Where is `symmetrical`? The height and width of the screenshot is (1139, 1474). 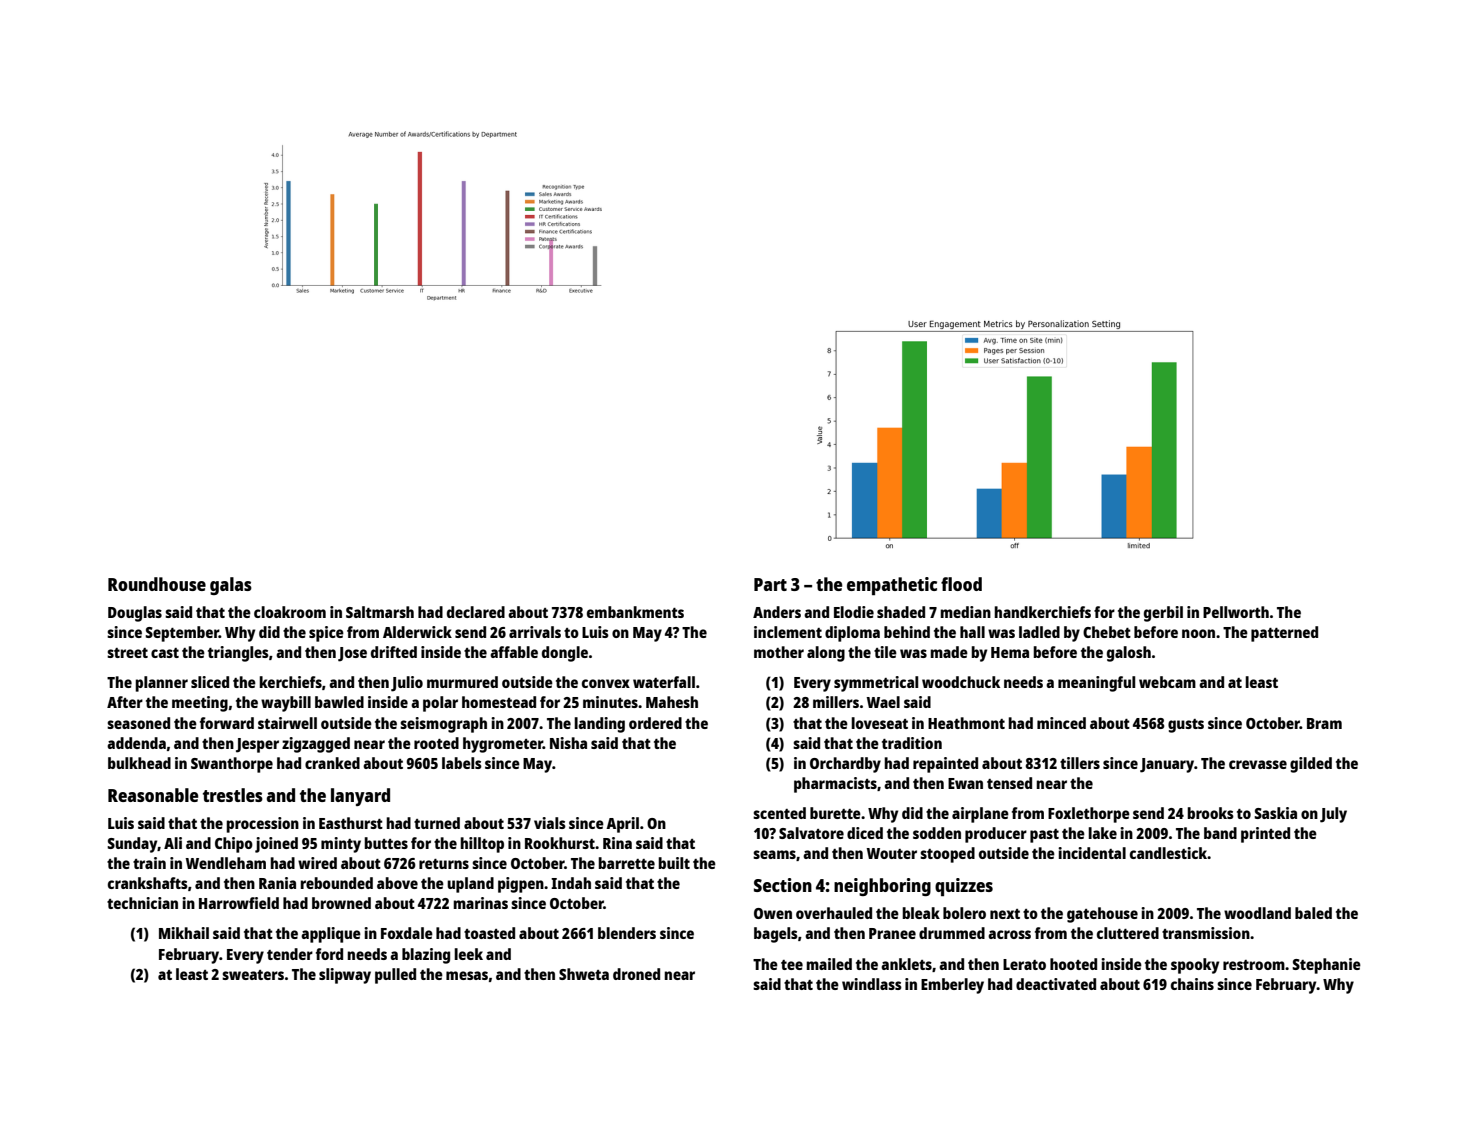
symmetrical is located at coordinates (876, 684).
